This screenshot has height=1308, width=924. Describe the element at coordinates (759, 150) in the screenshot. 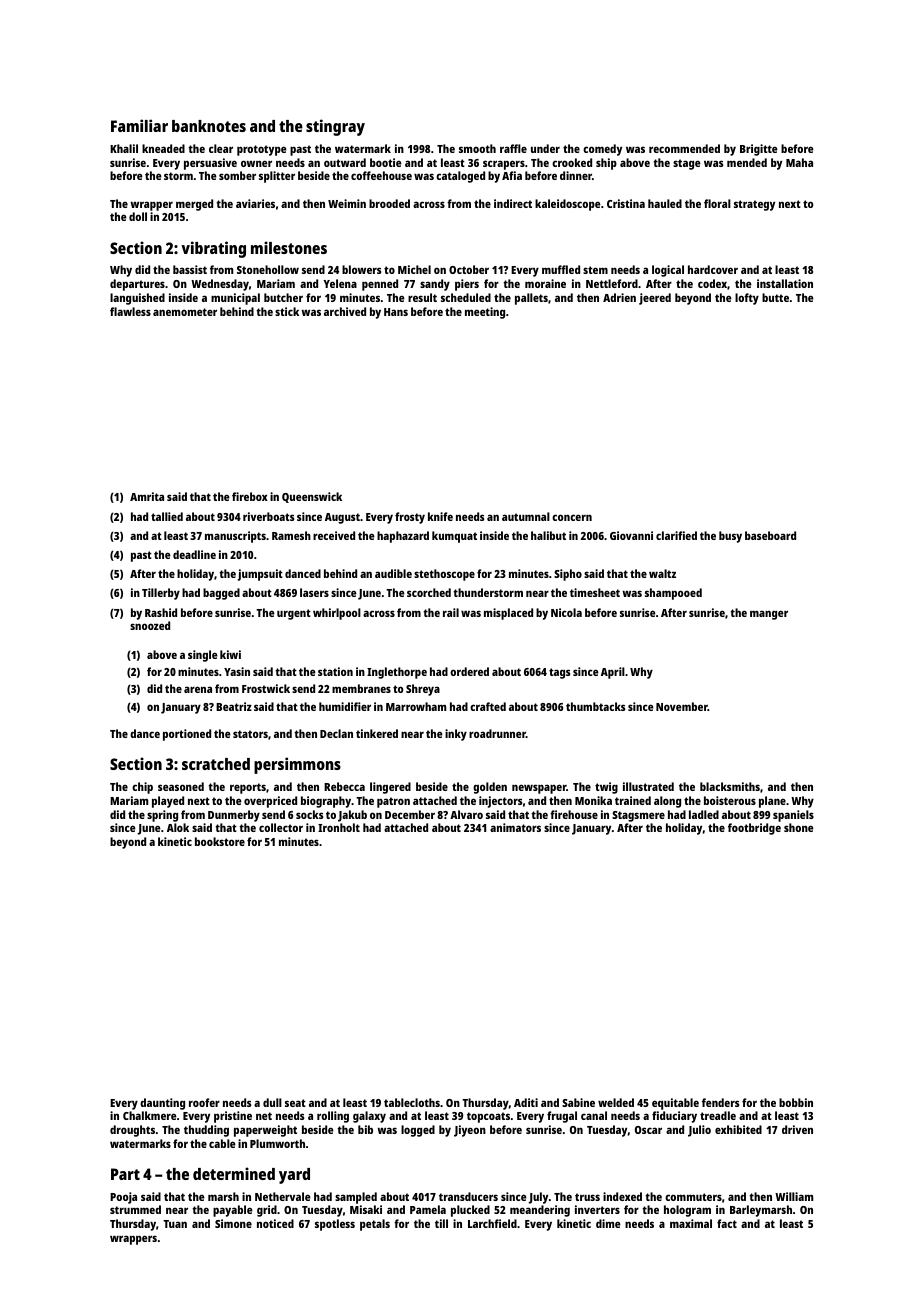

I see `Brigitte` at that location.
